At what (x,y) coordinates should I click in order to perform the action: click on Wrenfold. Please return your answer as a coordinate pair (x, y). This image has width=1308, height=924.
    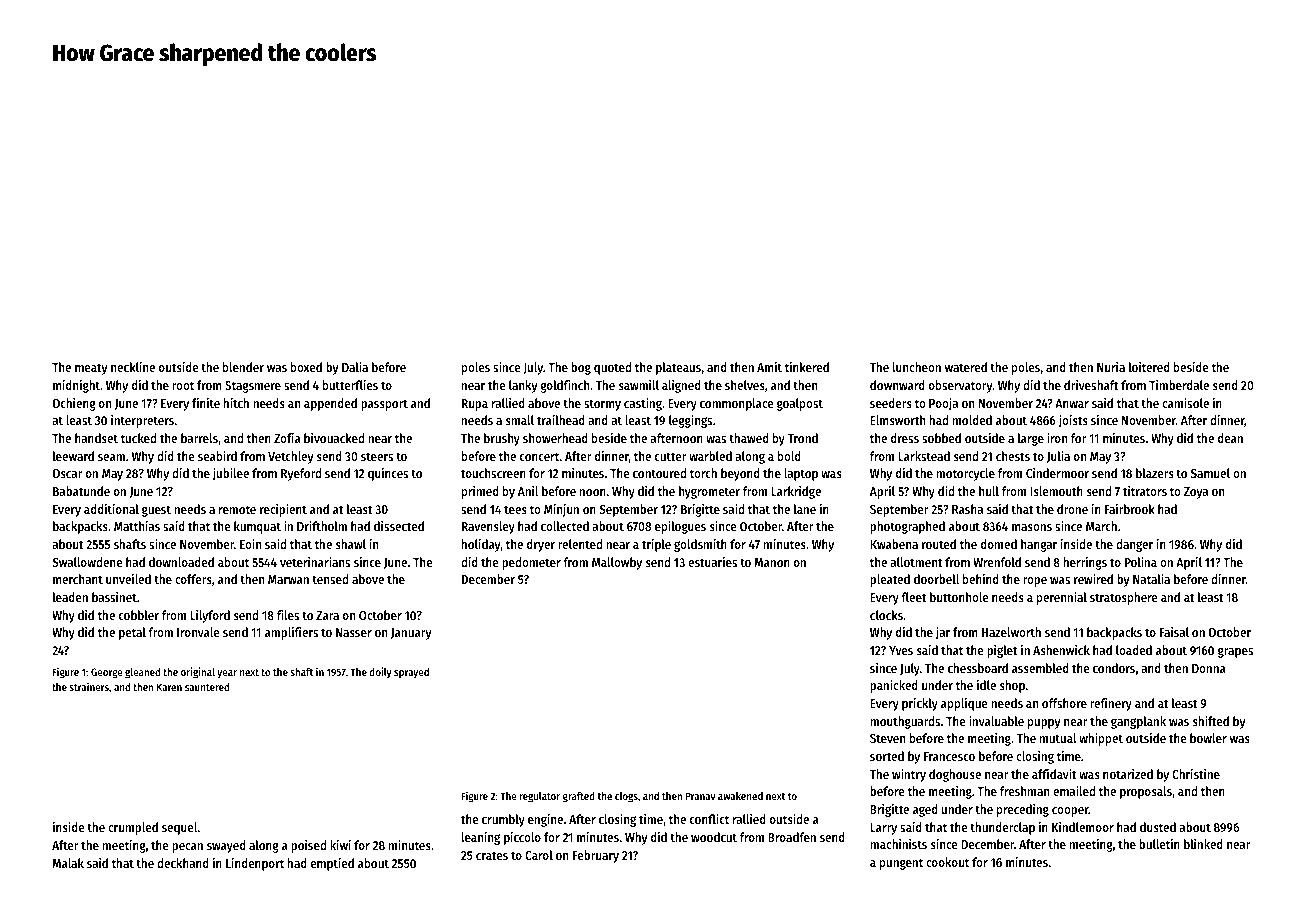
    Looking at the image, I should click on (997, 562).
